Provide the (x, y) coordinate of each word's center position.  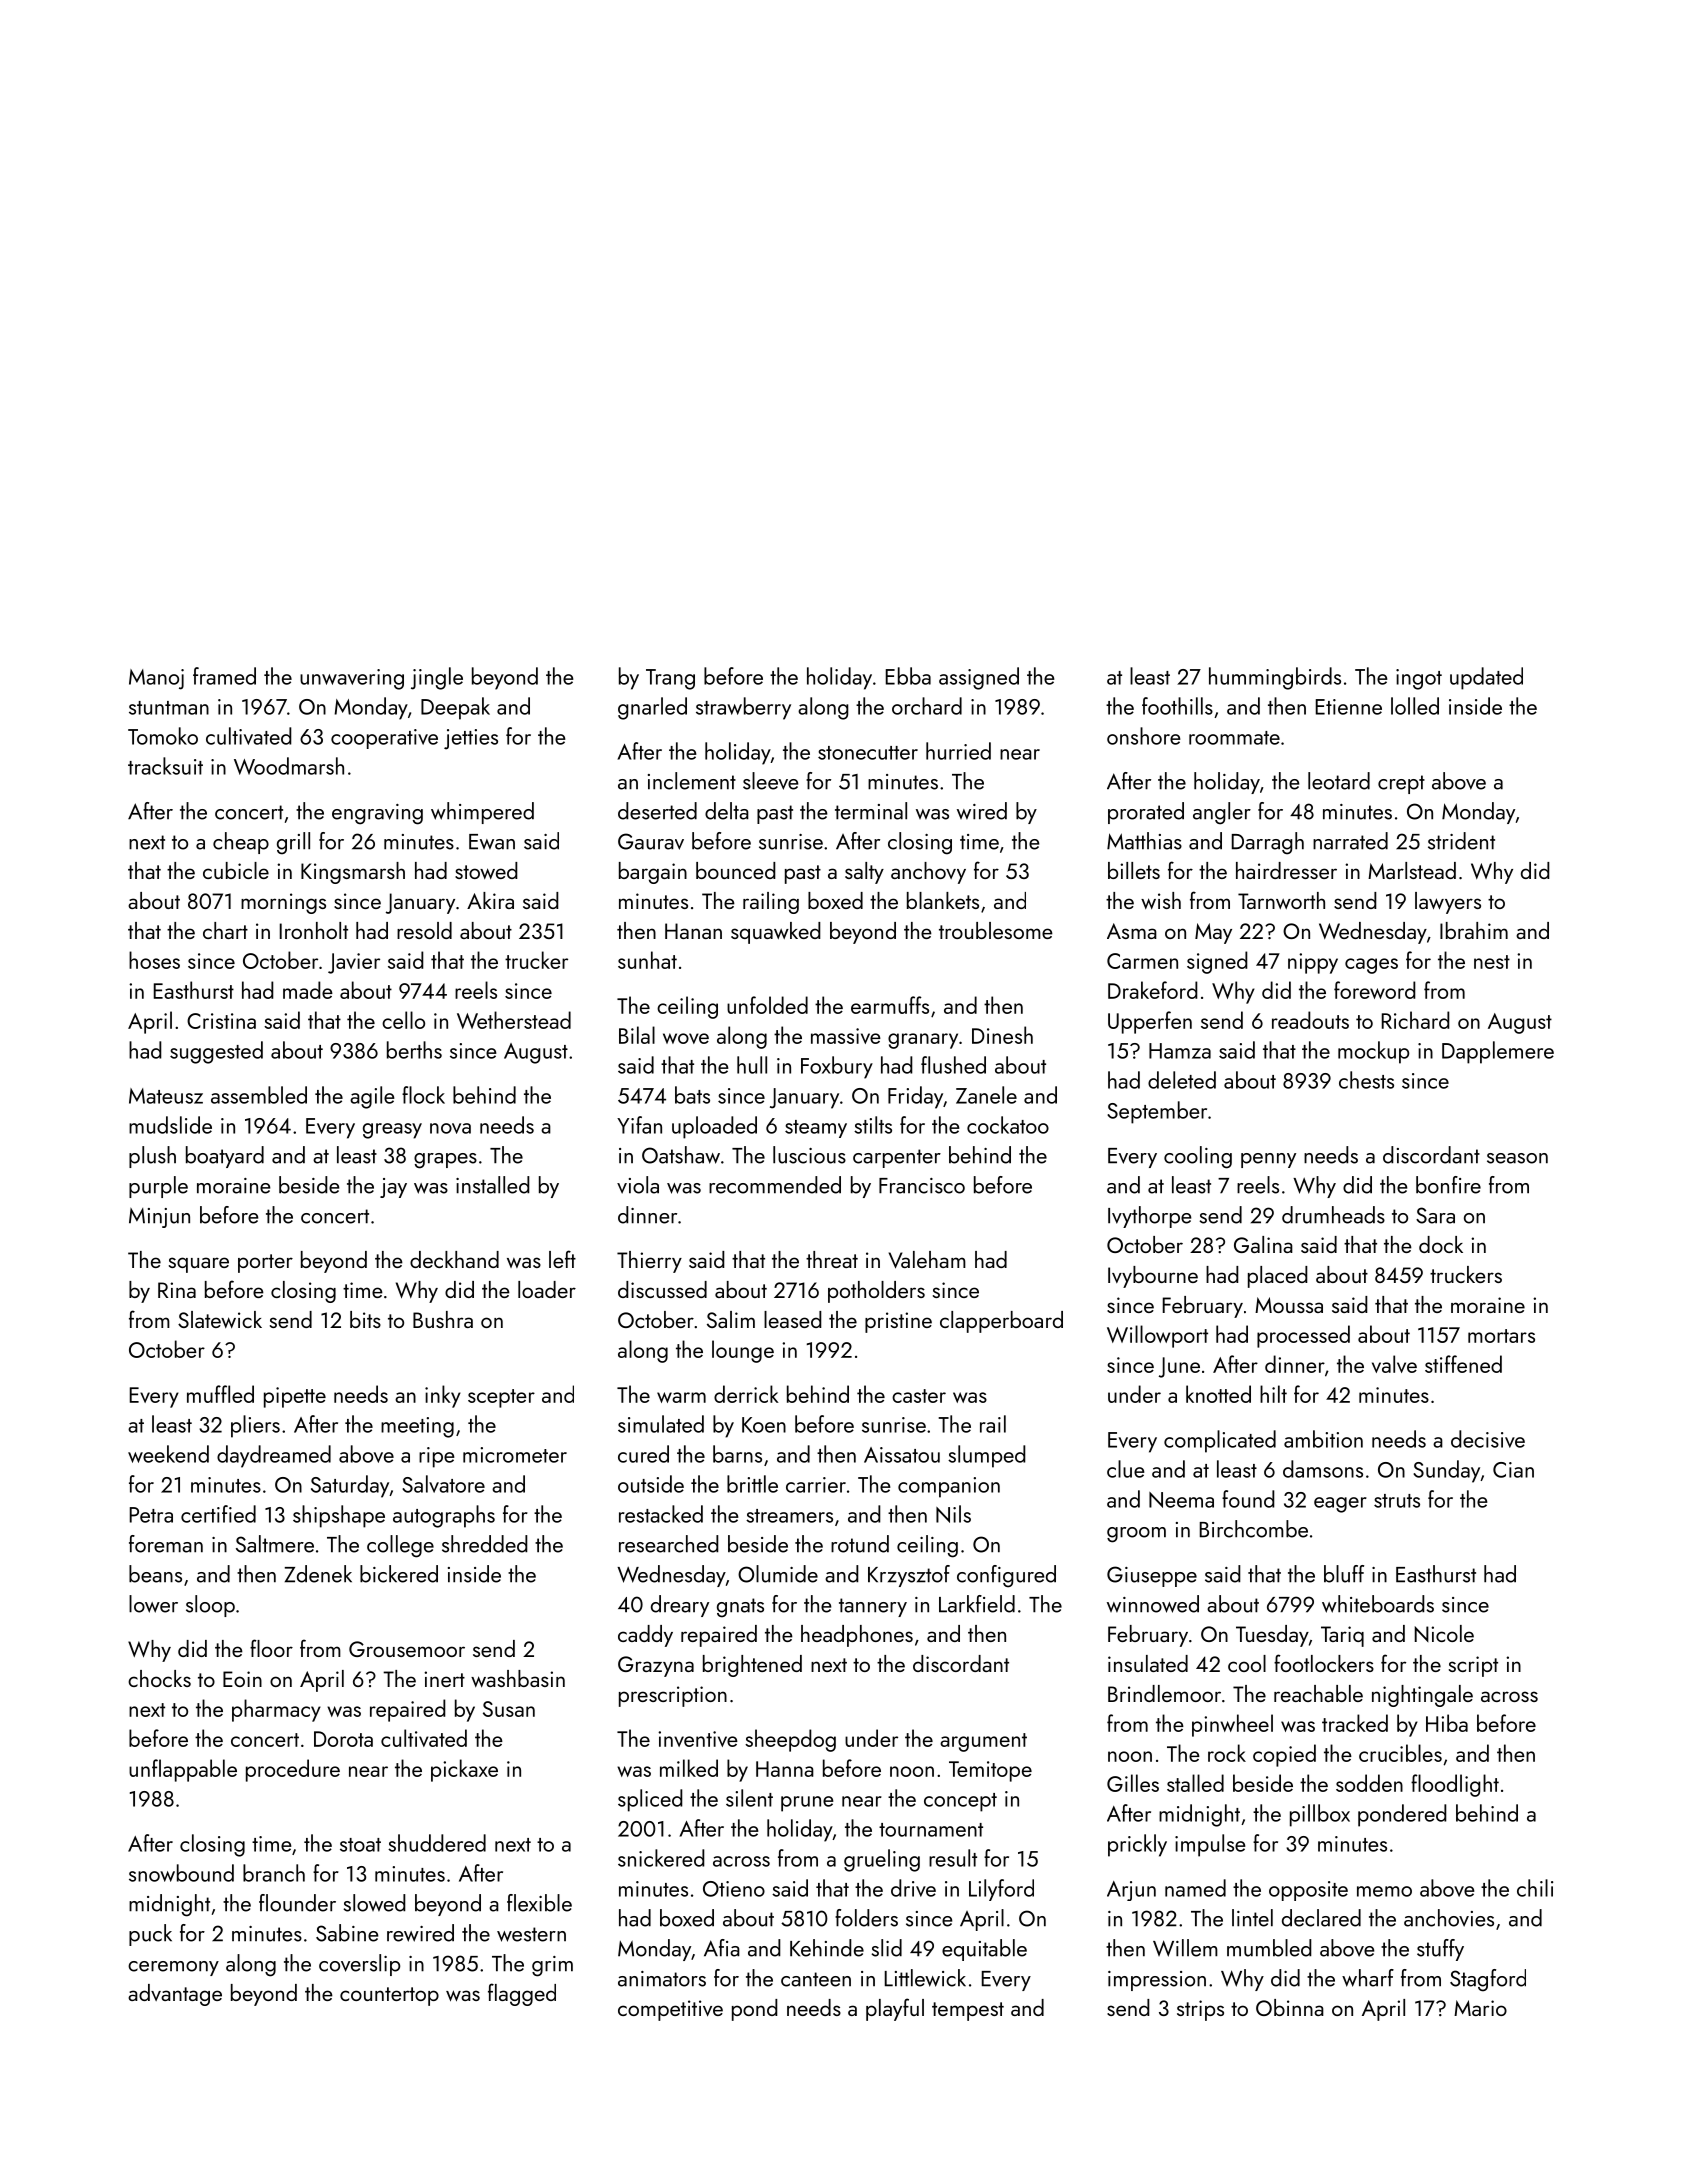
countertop (389, 1996)
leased (793, 1319)
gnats (740, 1608)
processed (1303, 1336)
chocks (159, 1678)
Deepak (455, 708)
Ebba (908, 676)
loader (547, 1289)
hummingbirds (1275, 678)
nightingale (1422, 1696)
